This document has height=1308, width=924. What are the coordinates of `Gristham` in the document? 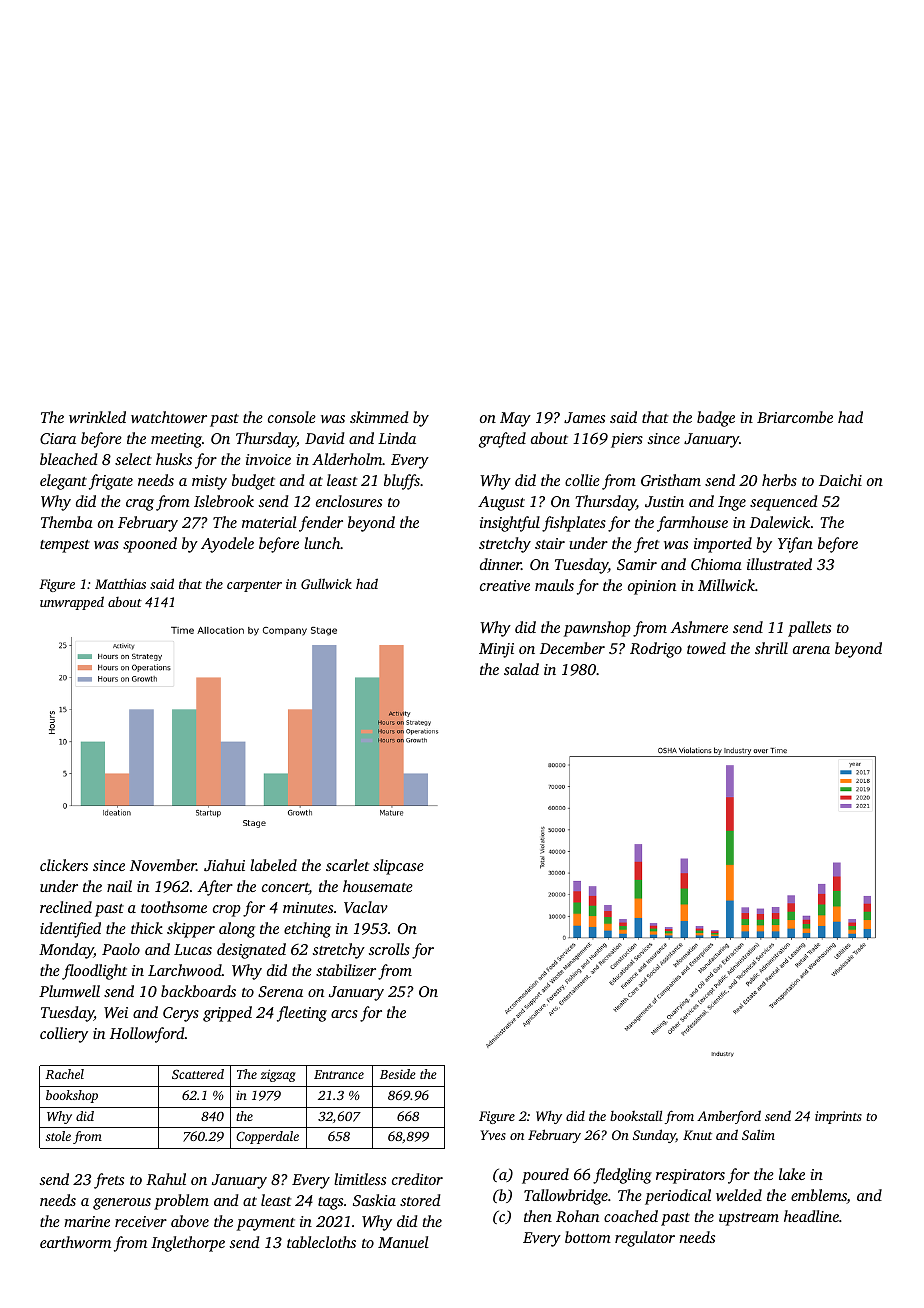 It's located at (671, 480).
